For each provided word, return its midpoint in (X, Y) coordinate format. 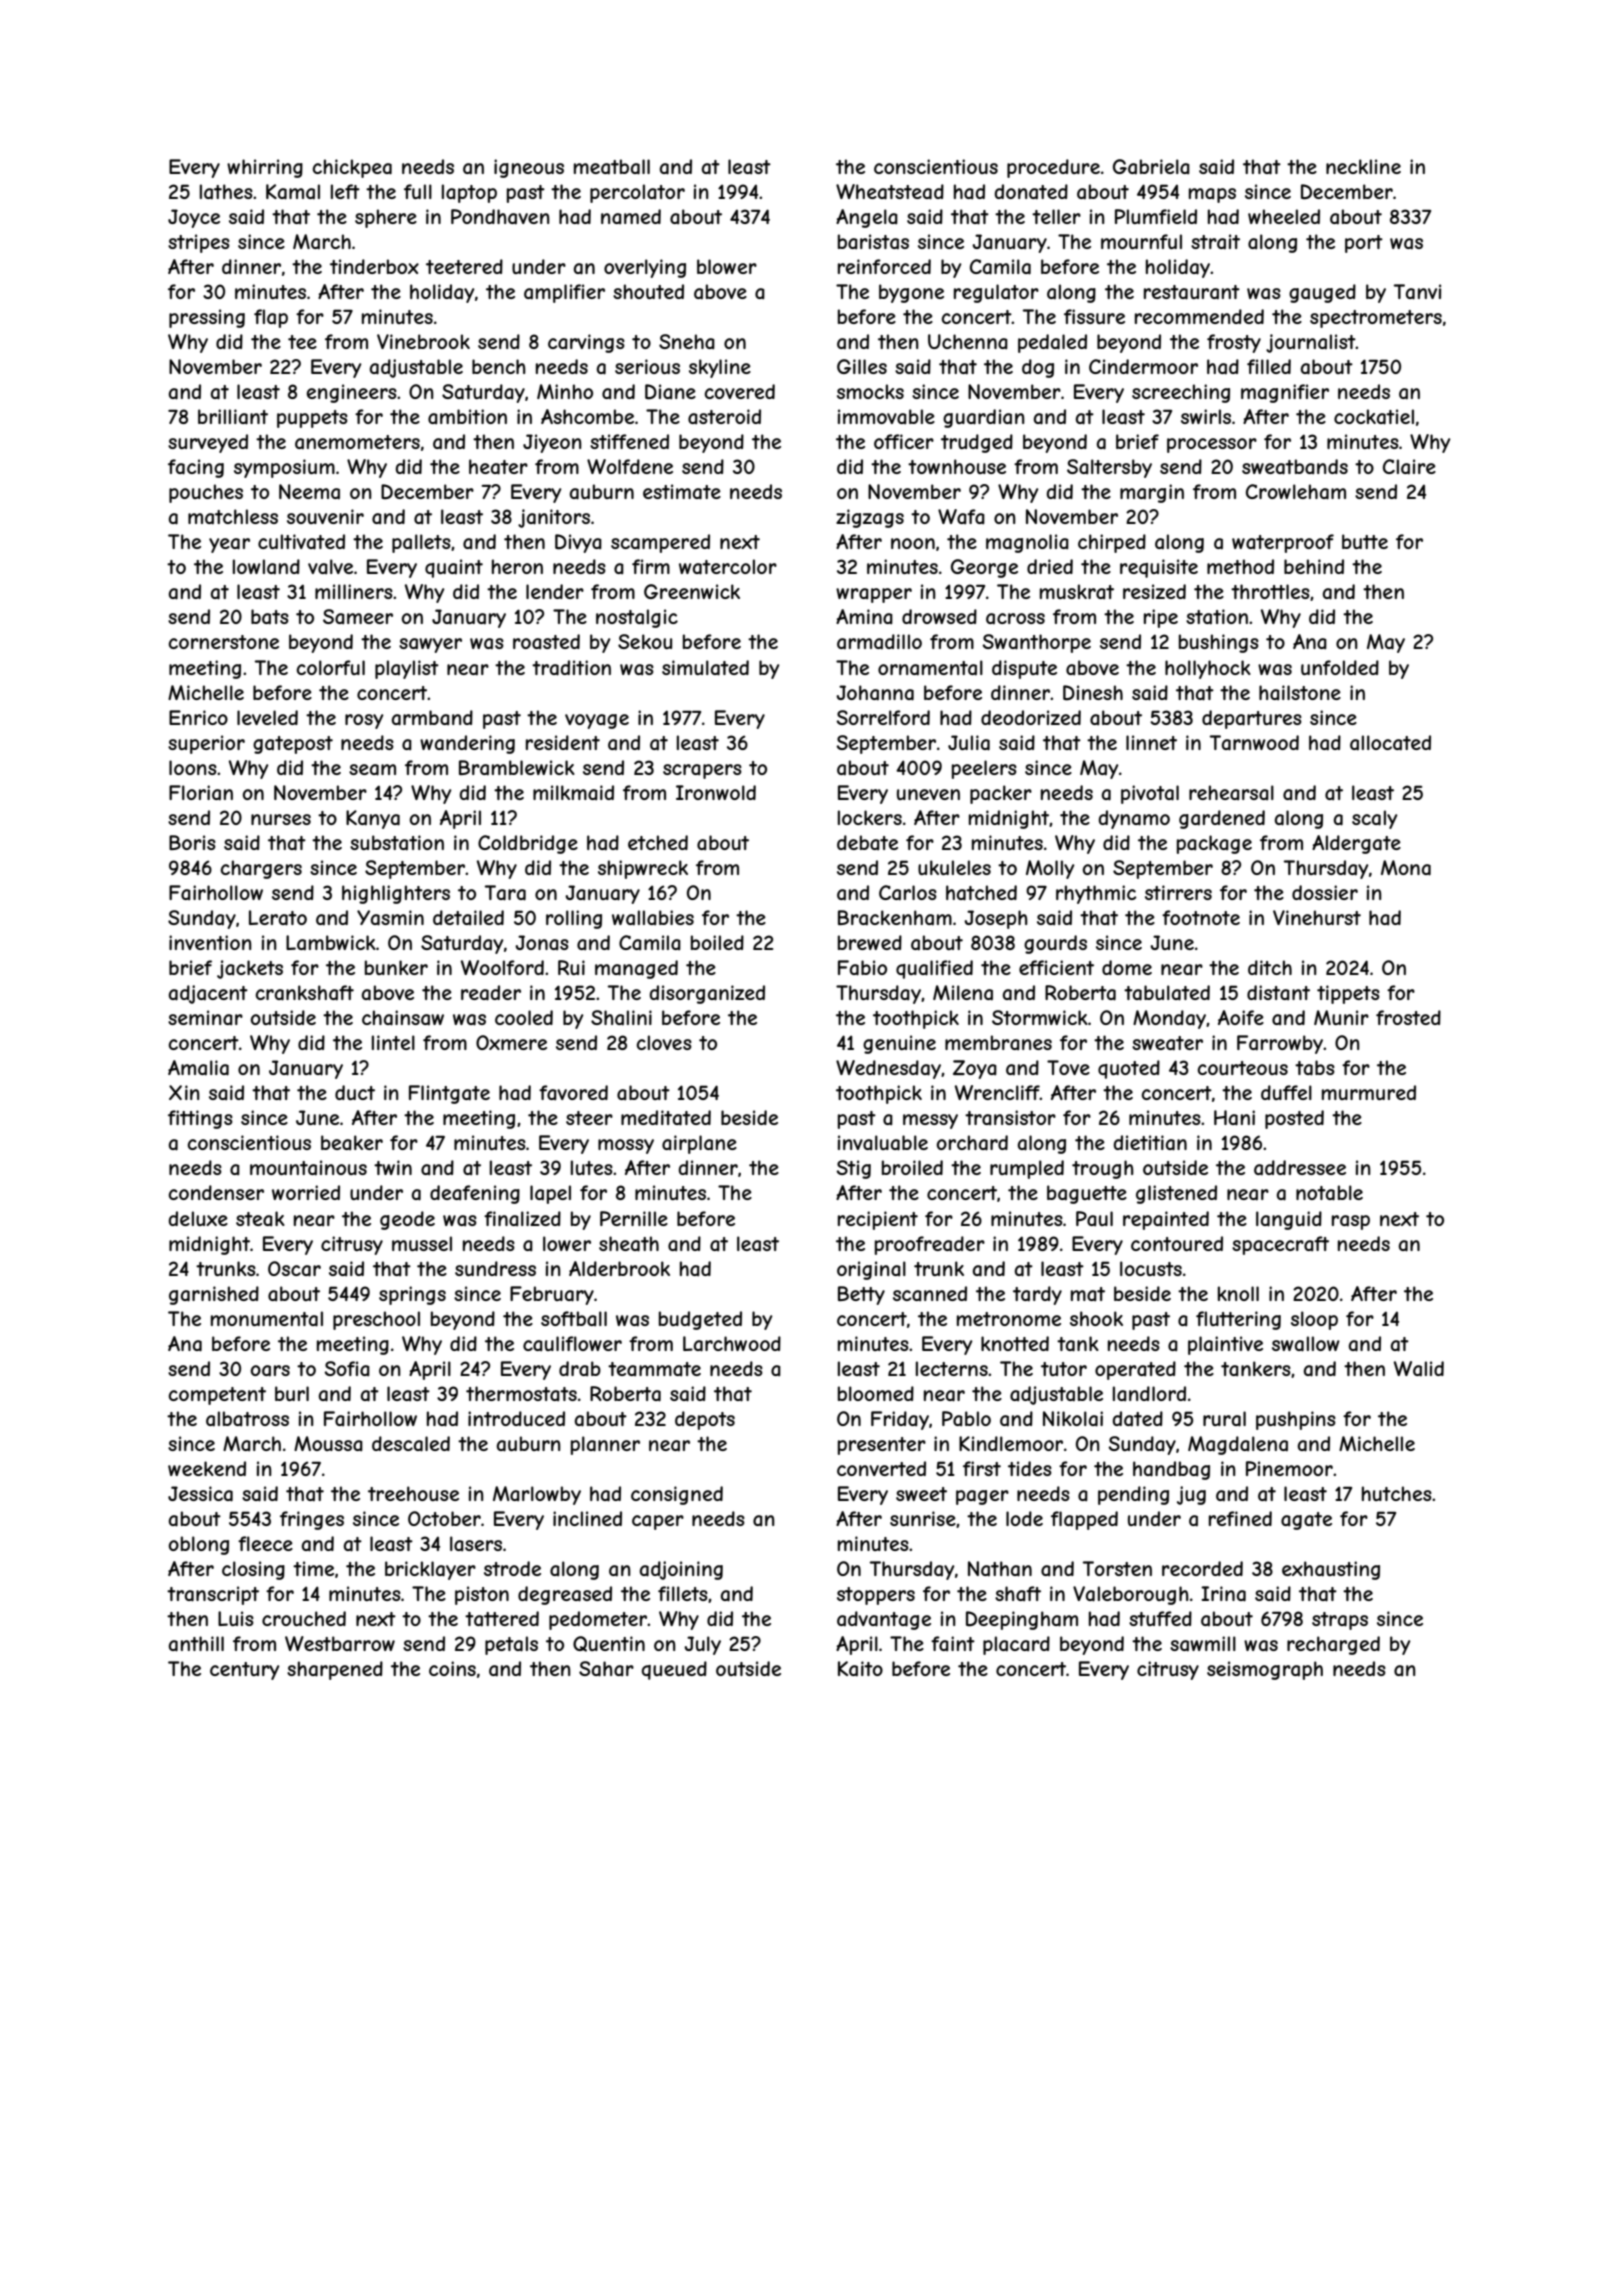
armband (432, 718)
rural (1224, 1419)
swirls (1206, 416)
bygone (911, 293)
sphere (386, 218)
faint (953, 1643)
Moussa (328, 1443)
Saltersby (1109, 468)
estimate (682, 492)
